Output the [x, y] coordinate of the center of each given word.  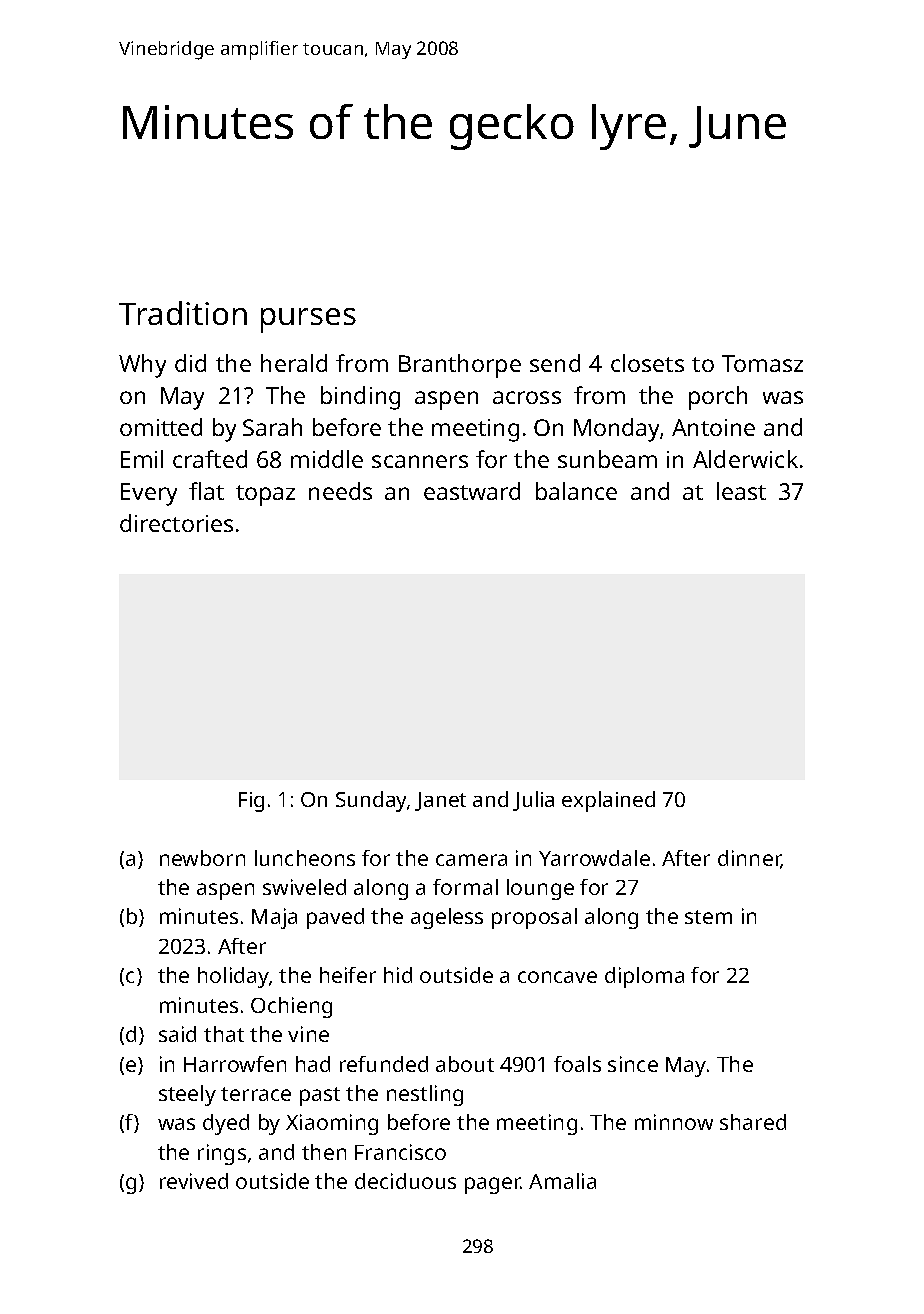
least [741, 491]
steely [187, 1095]
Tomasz [762, 363]
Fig [251, 802]
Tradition [183, 313]
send [555, 363]
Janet [440, 801]
